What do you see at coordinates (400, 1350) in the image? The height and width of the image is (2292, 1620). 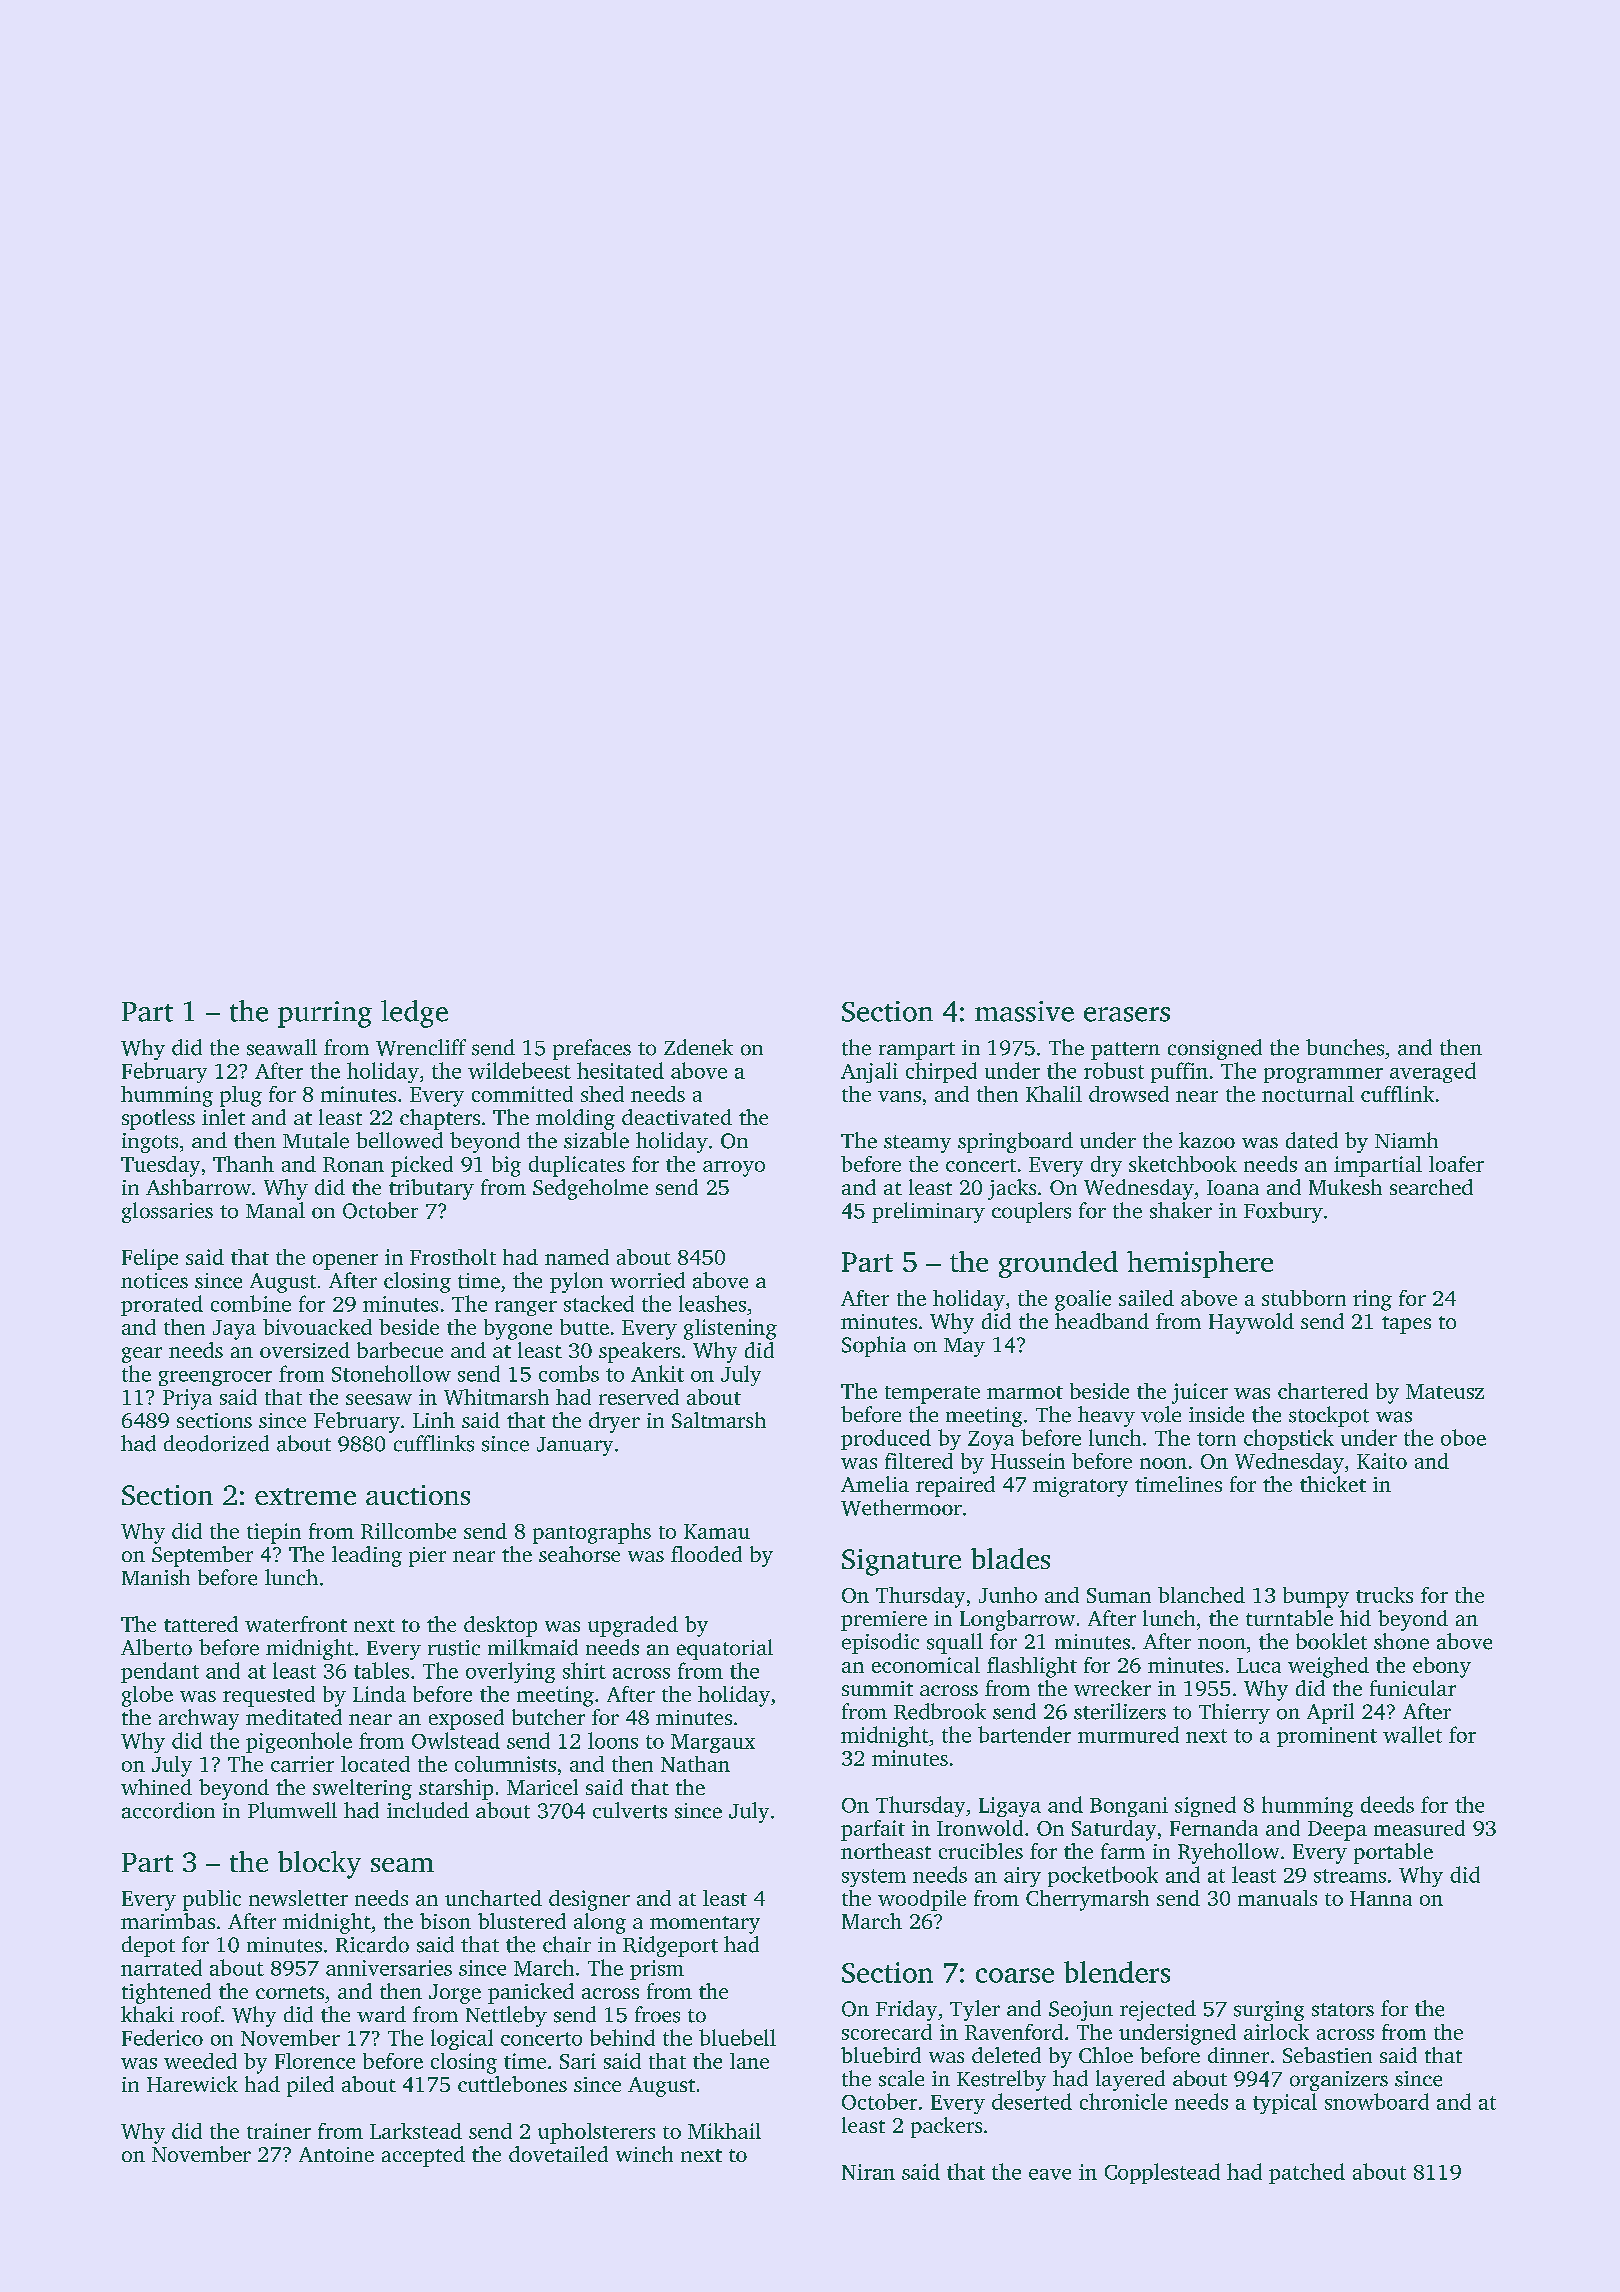 I see `barbecue` at bounding box center [400, 1350].
